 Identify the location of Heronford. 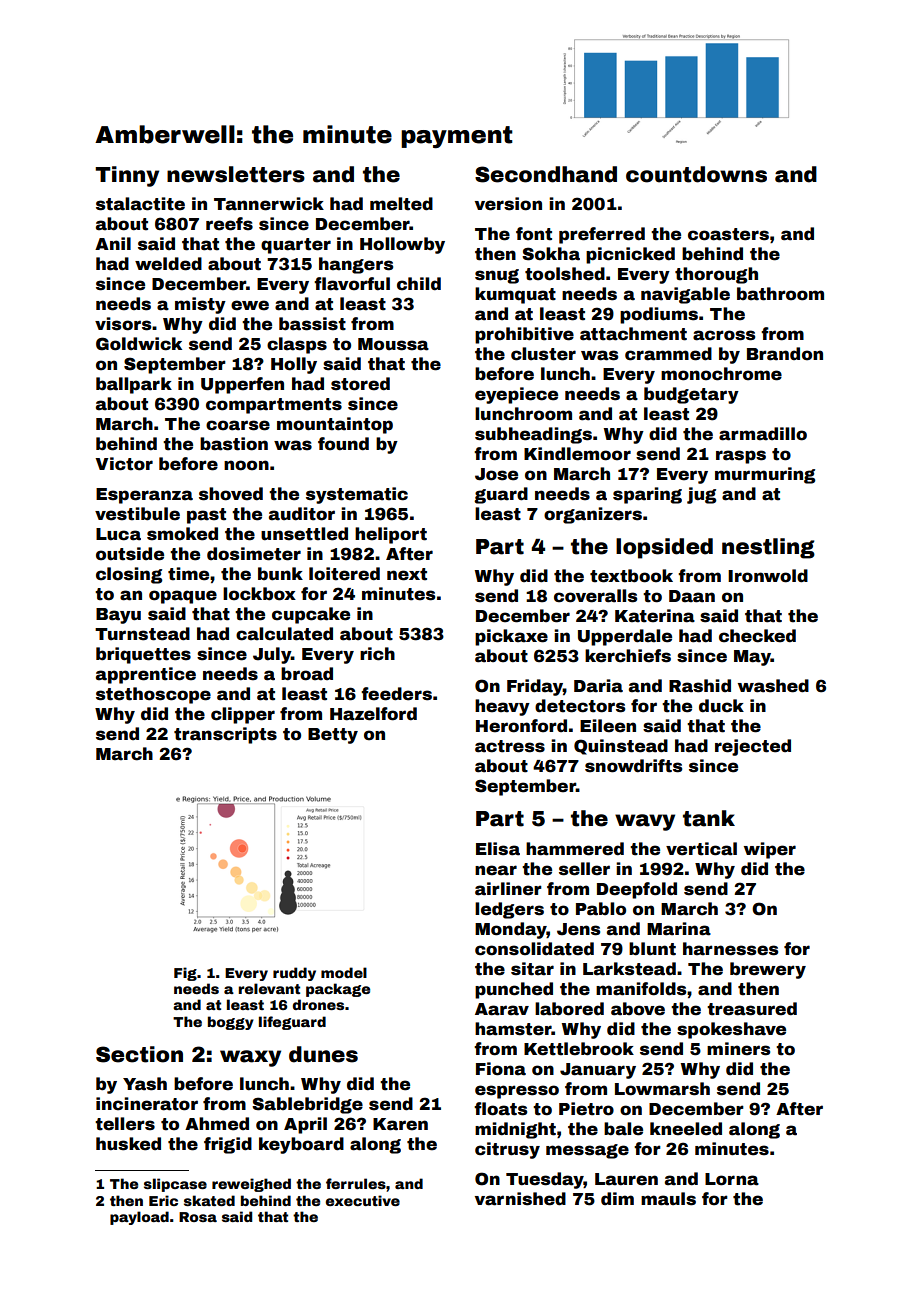
(521, 726).
